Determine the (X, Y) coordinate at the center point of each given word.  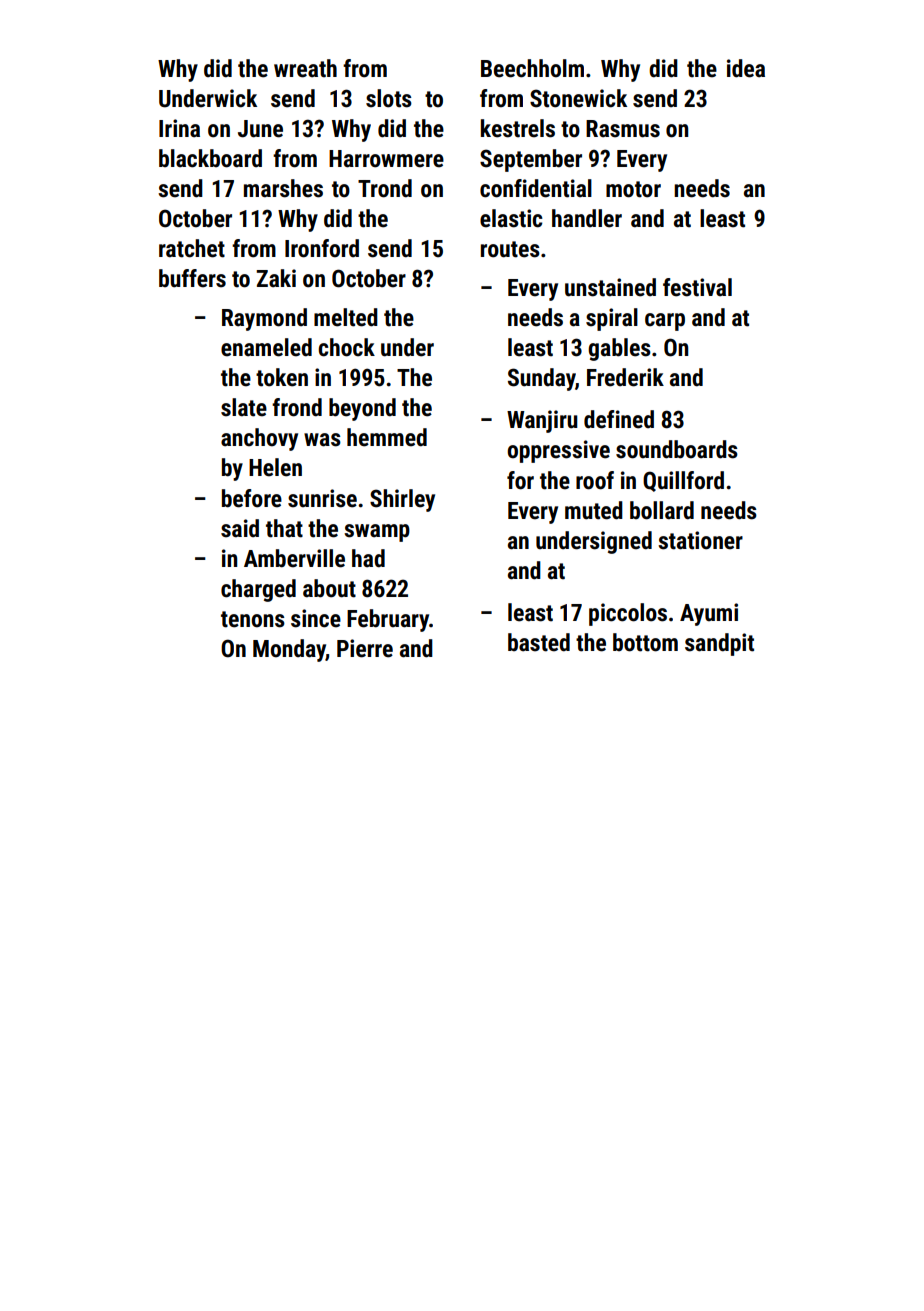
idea (746, 68)
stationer (700, 540)
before (252, 498)
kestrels (518, 128)
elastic (511, 218)
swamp (377, 533)
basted (539, 642)
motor (633, 189)
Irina (179, 128)
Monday (289, 650)
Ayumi (709, 614)
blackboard (210, 158)
